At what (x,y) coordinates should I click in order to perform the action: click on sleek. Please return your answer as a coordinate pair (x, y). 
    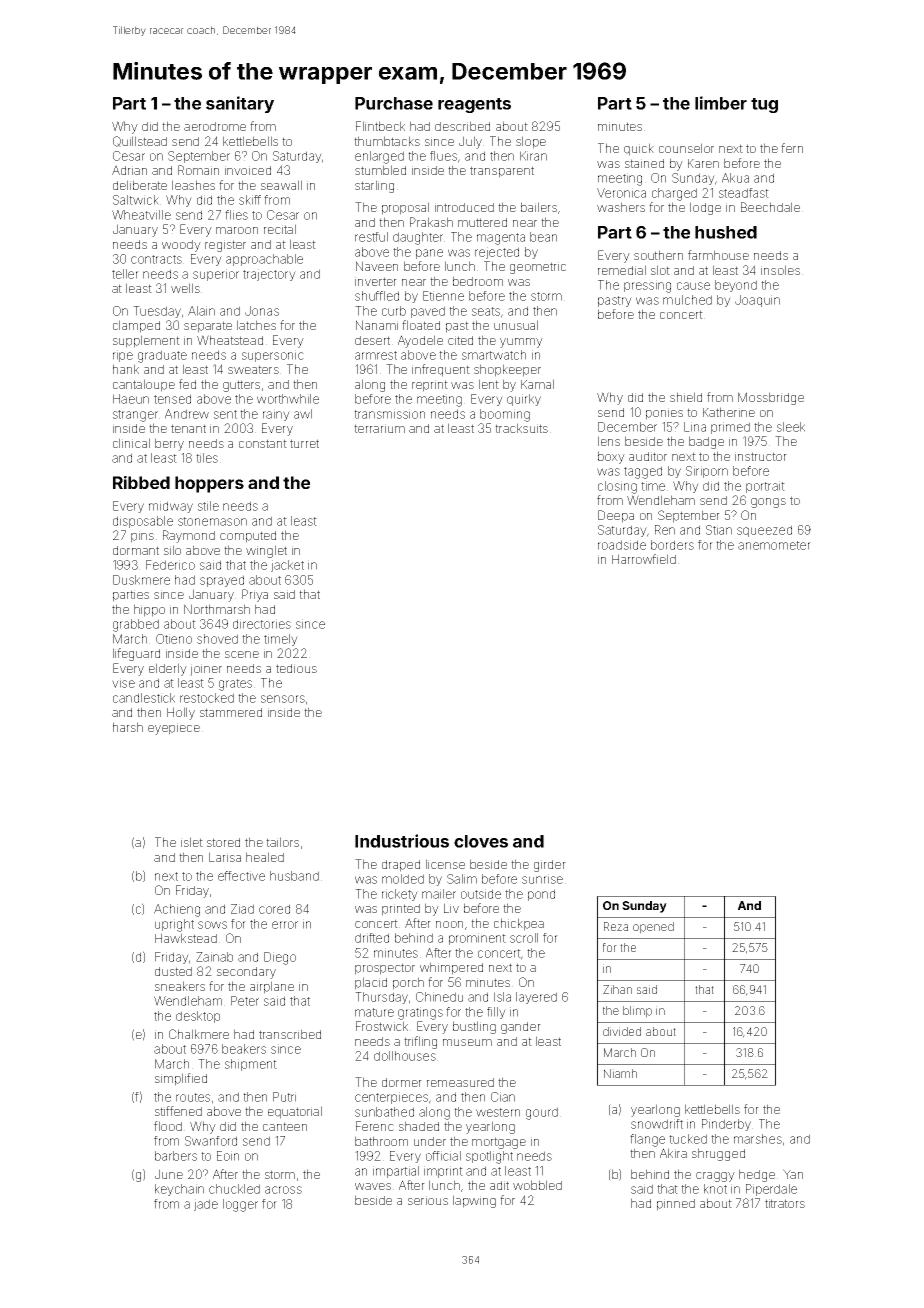
    Looking at the image, I should click on (791, 427).
